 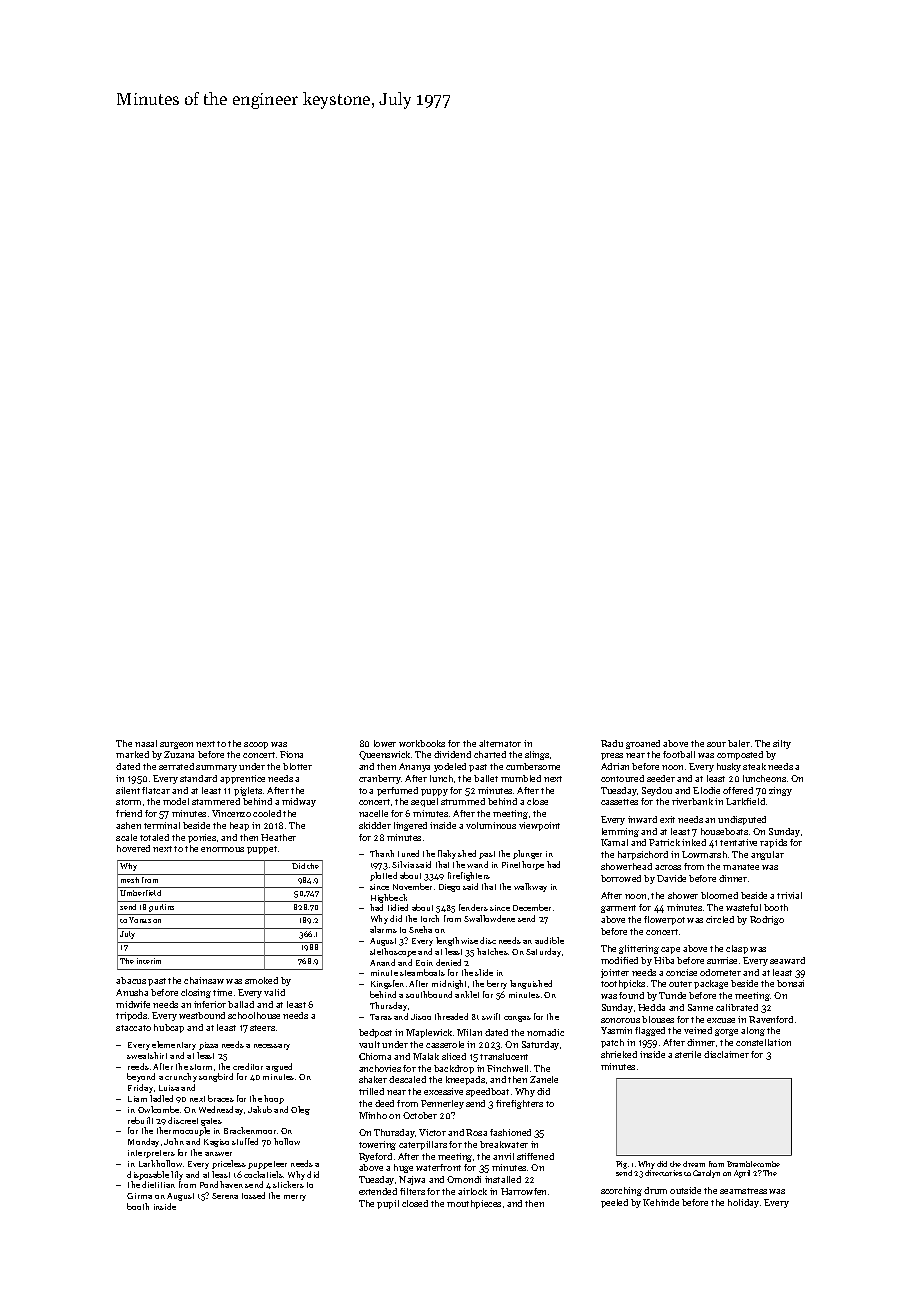 What do you see at coordinates (222, 849) in the screenshot?
I see `enormous` at bounding box center [222, 849].
